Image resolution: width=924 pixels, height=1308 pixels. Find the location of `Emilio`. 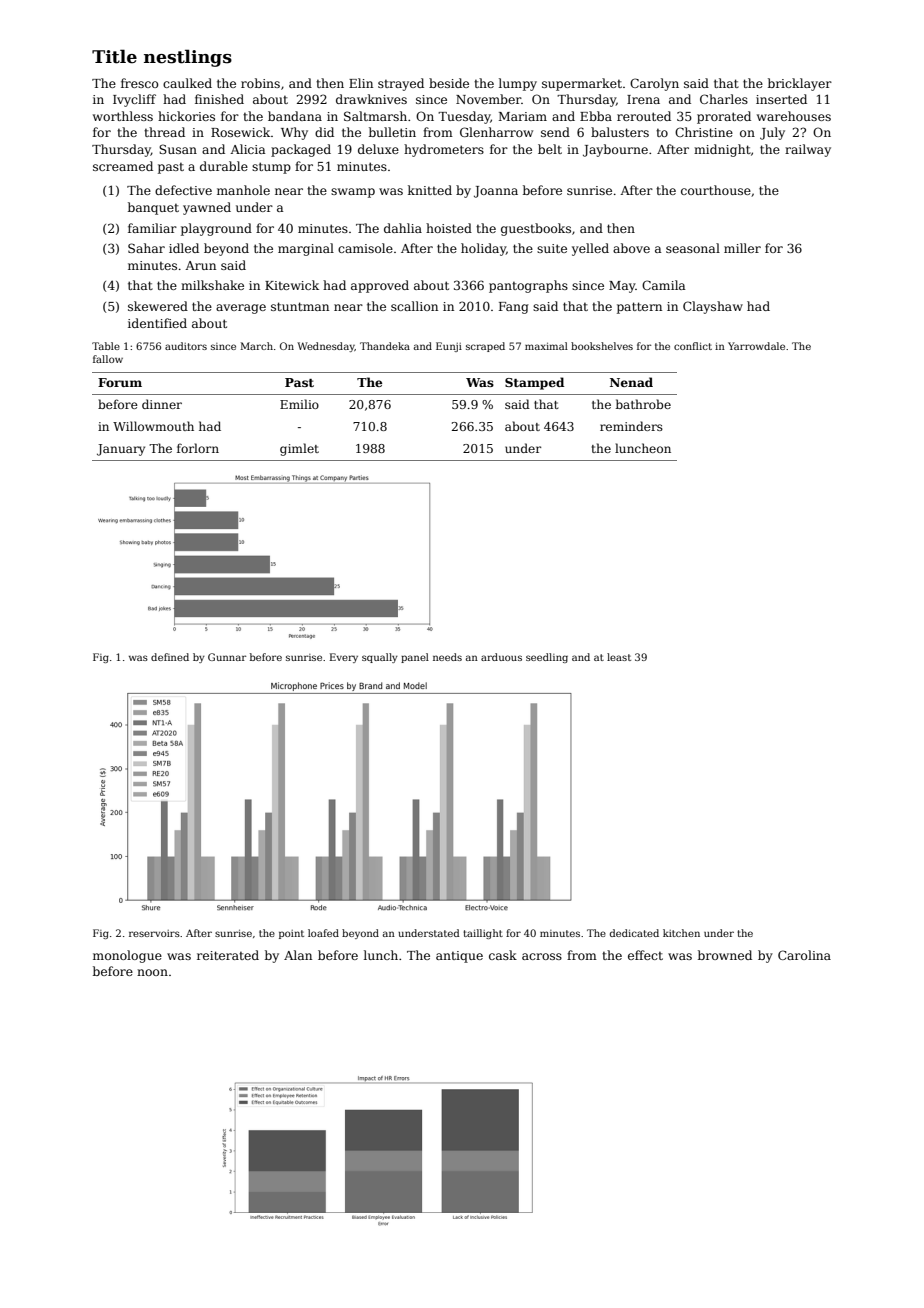

Emilio is located at coordinates (299, 404).
